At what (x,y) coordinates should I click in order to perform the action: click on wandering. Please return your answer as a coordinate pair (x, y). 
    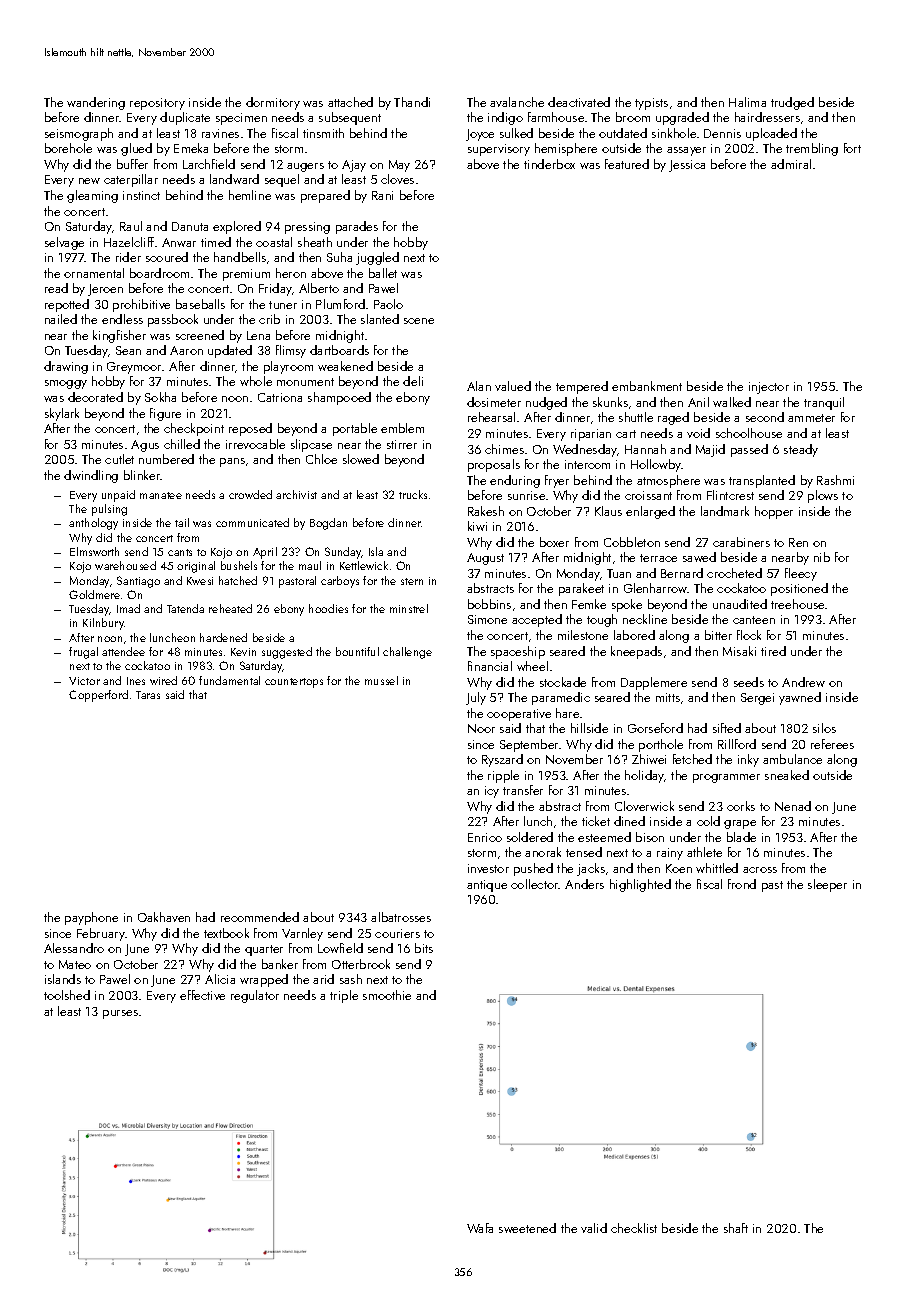
    Looking at the image, I should click on (96, 103).
